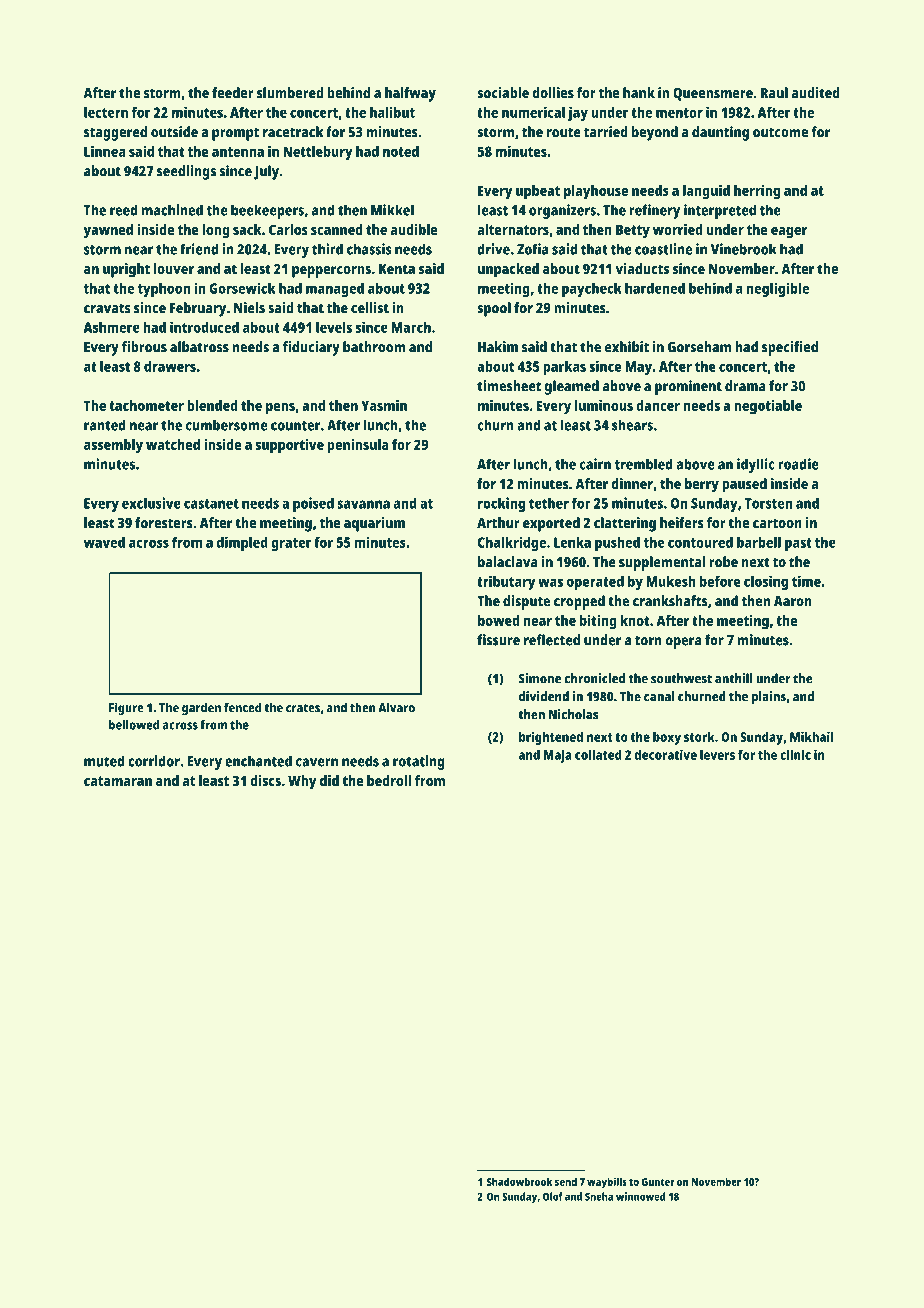 Image resolution: width=924 pixels, height=1308 pixels. I want to click on Shadowbrook, so click(520, 1181).
